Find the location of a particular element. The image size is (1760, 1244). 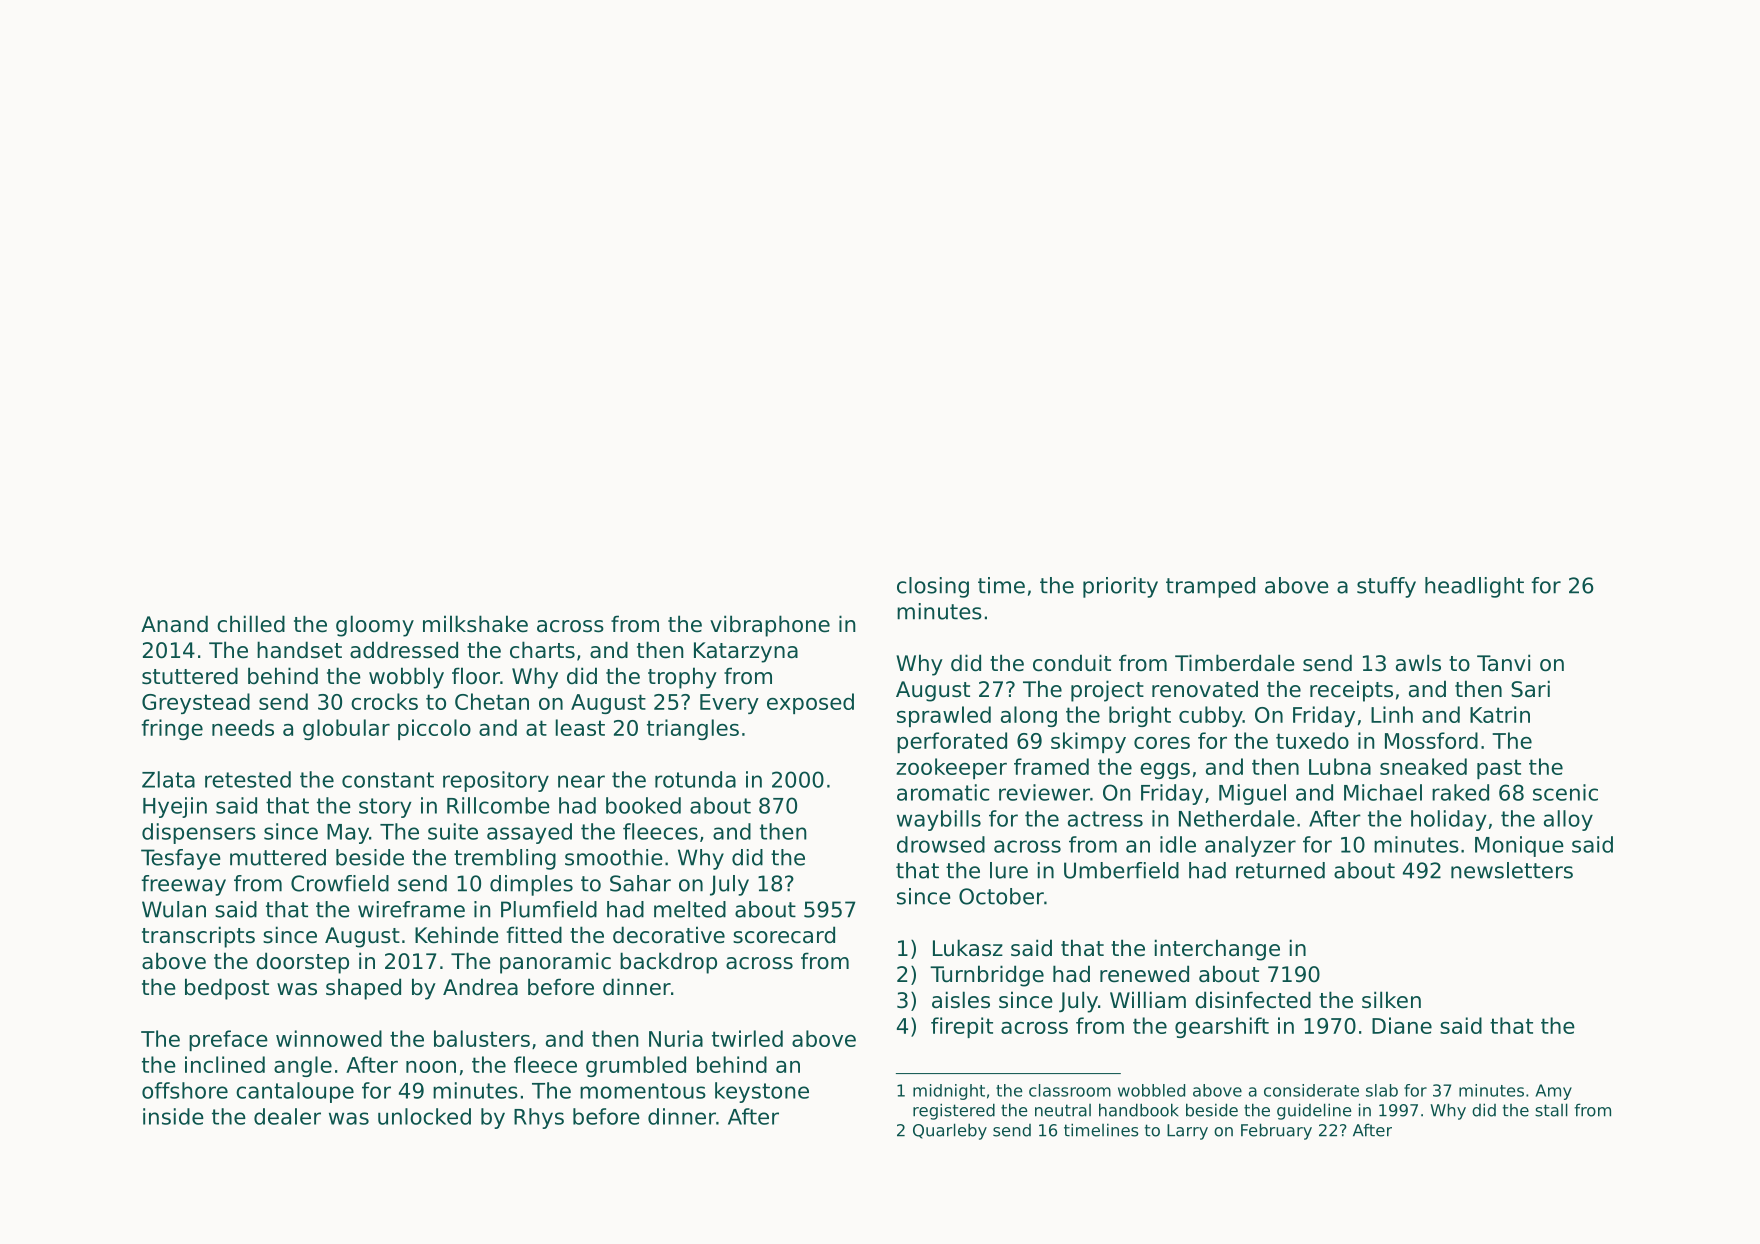

Turnbridge is located at coordinates (987, 976).
